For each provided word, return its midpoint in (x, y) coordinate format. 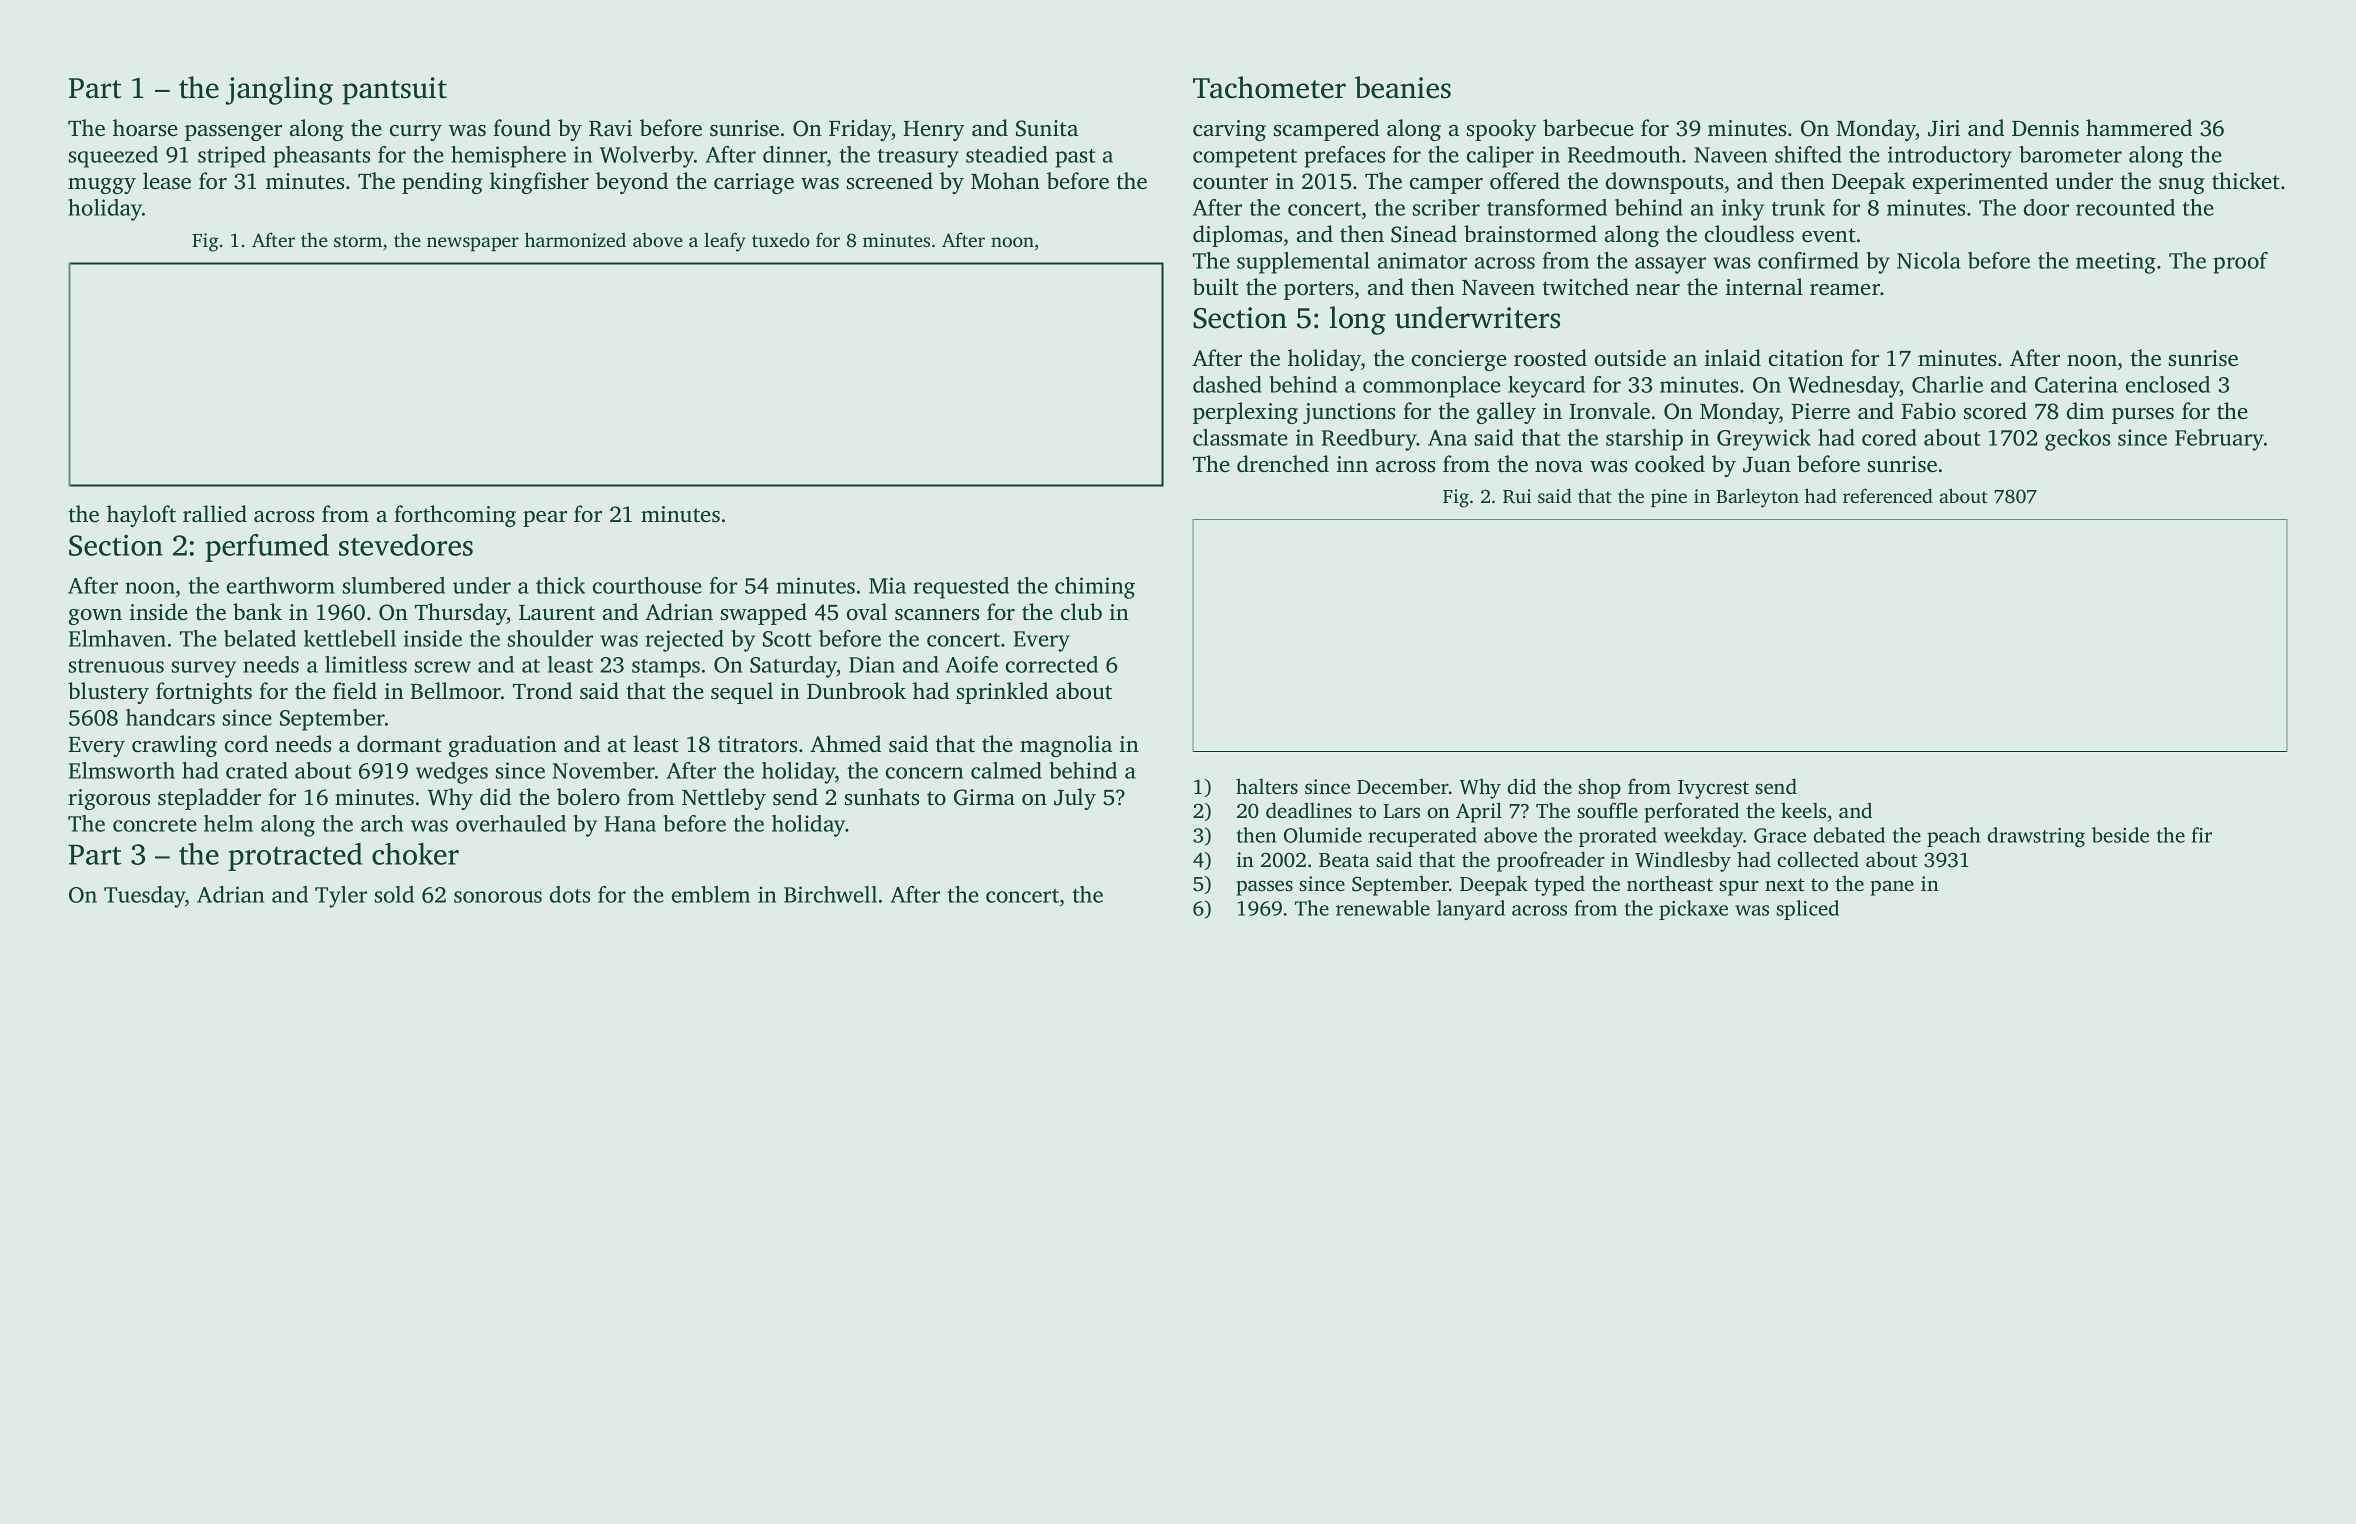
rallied (215, 514)
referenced (1888, 495)
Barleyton (1757, 498)
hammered (2139, 127)
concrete (155, 825)
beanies (1403, 87)
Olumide (1323, 835)
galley (1506, 413)
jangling (279, 90)
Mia (887, 585)
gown (95, 617)
